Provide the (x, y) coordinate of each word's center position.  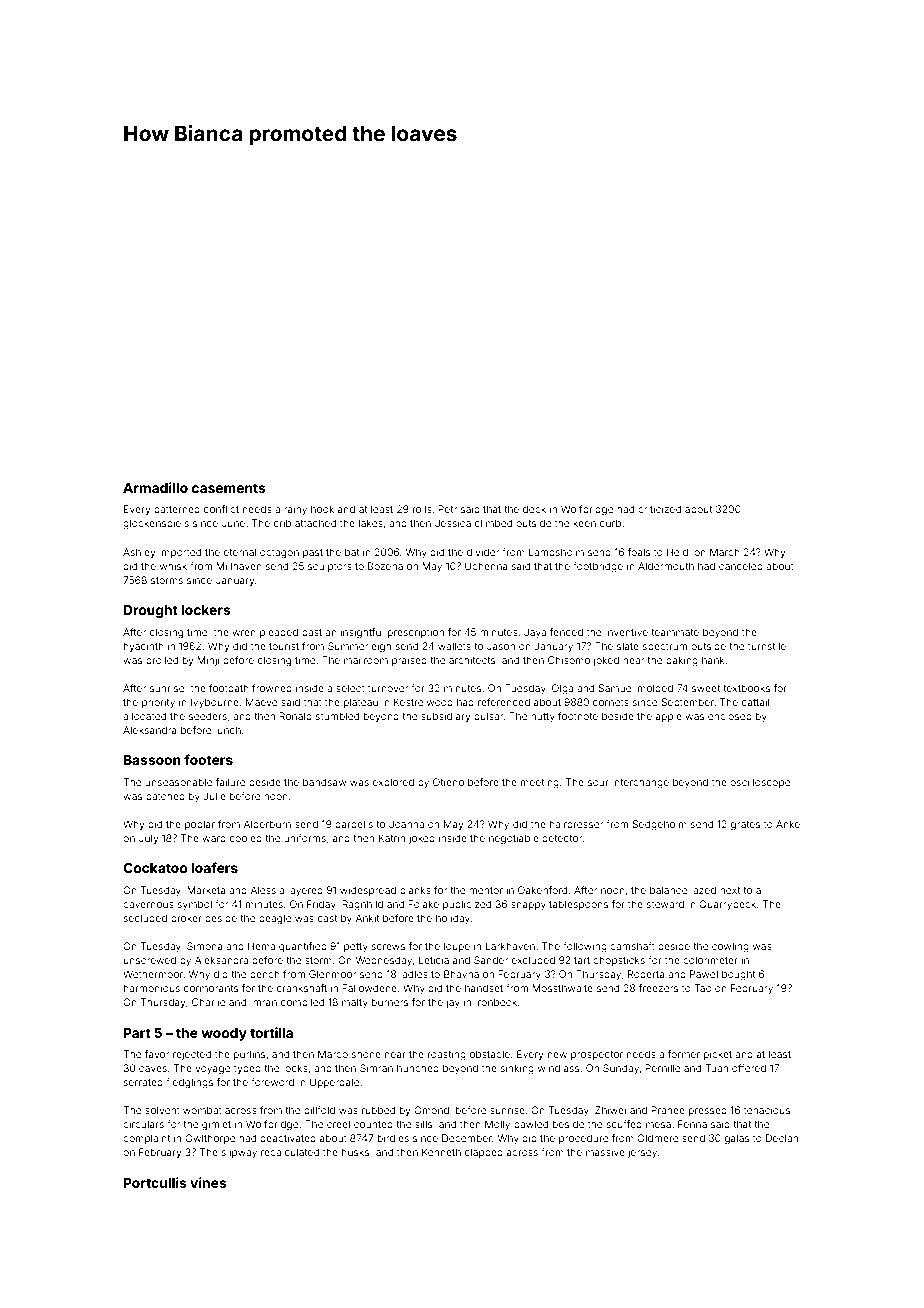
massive (605, 1152)
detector (562, 838)
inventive (626, 632)
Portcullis (155, 1182)
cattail (755, 702)
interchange (640, 783)
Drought (151, 611)
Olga (562, 689)
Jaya (535, 633)
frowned (272, 688)
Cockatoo (155, 868)
